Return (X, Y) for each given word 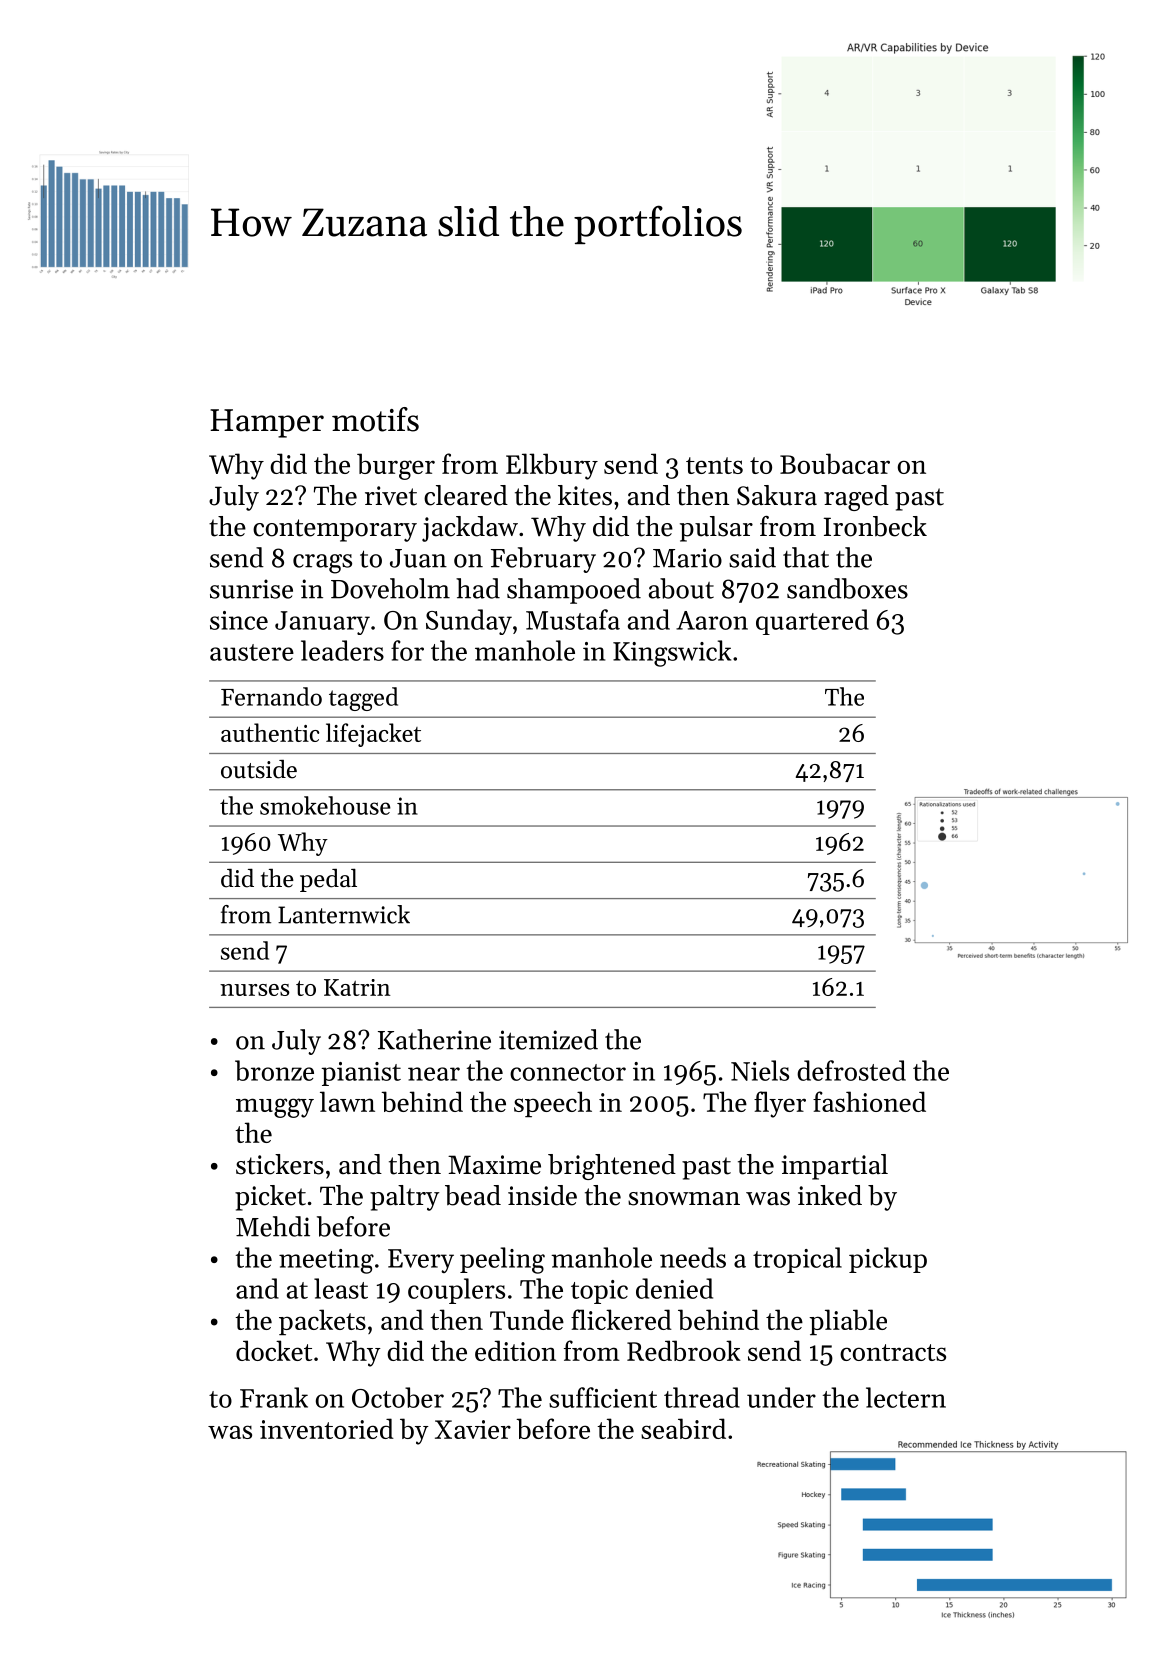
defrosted (851, 1070)
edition (515, 1350)
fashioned (869, 1101)
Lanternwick (344, 914)
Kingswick (672, 653)
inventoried (327, 1428)
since (239, 620)
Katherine (434, 1039)
